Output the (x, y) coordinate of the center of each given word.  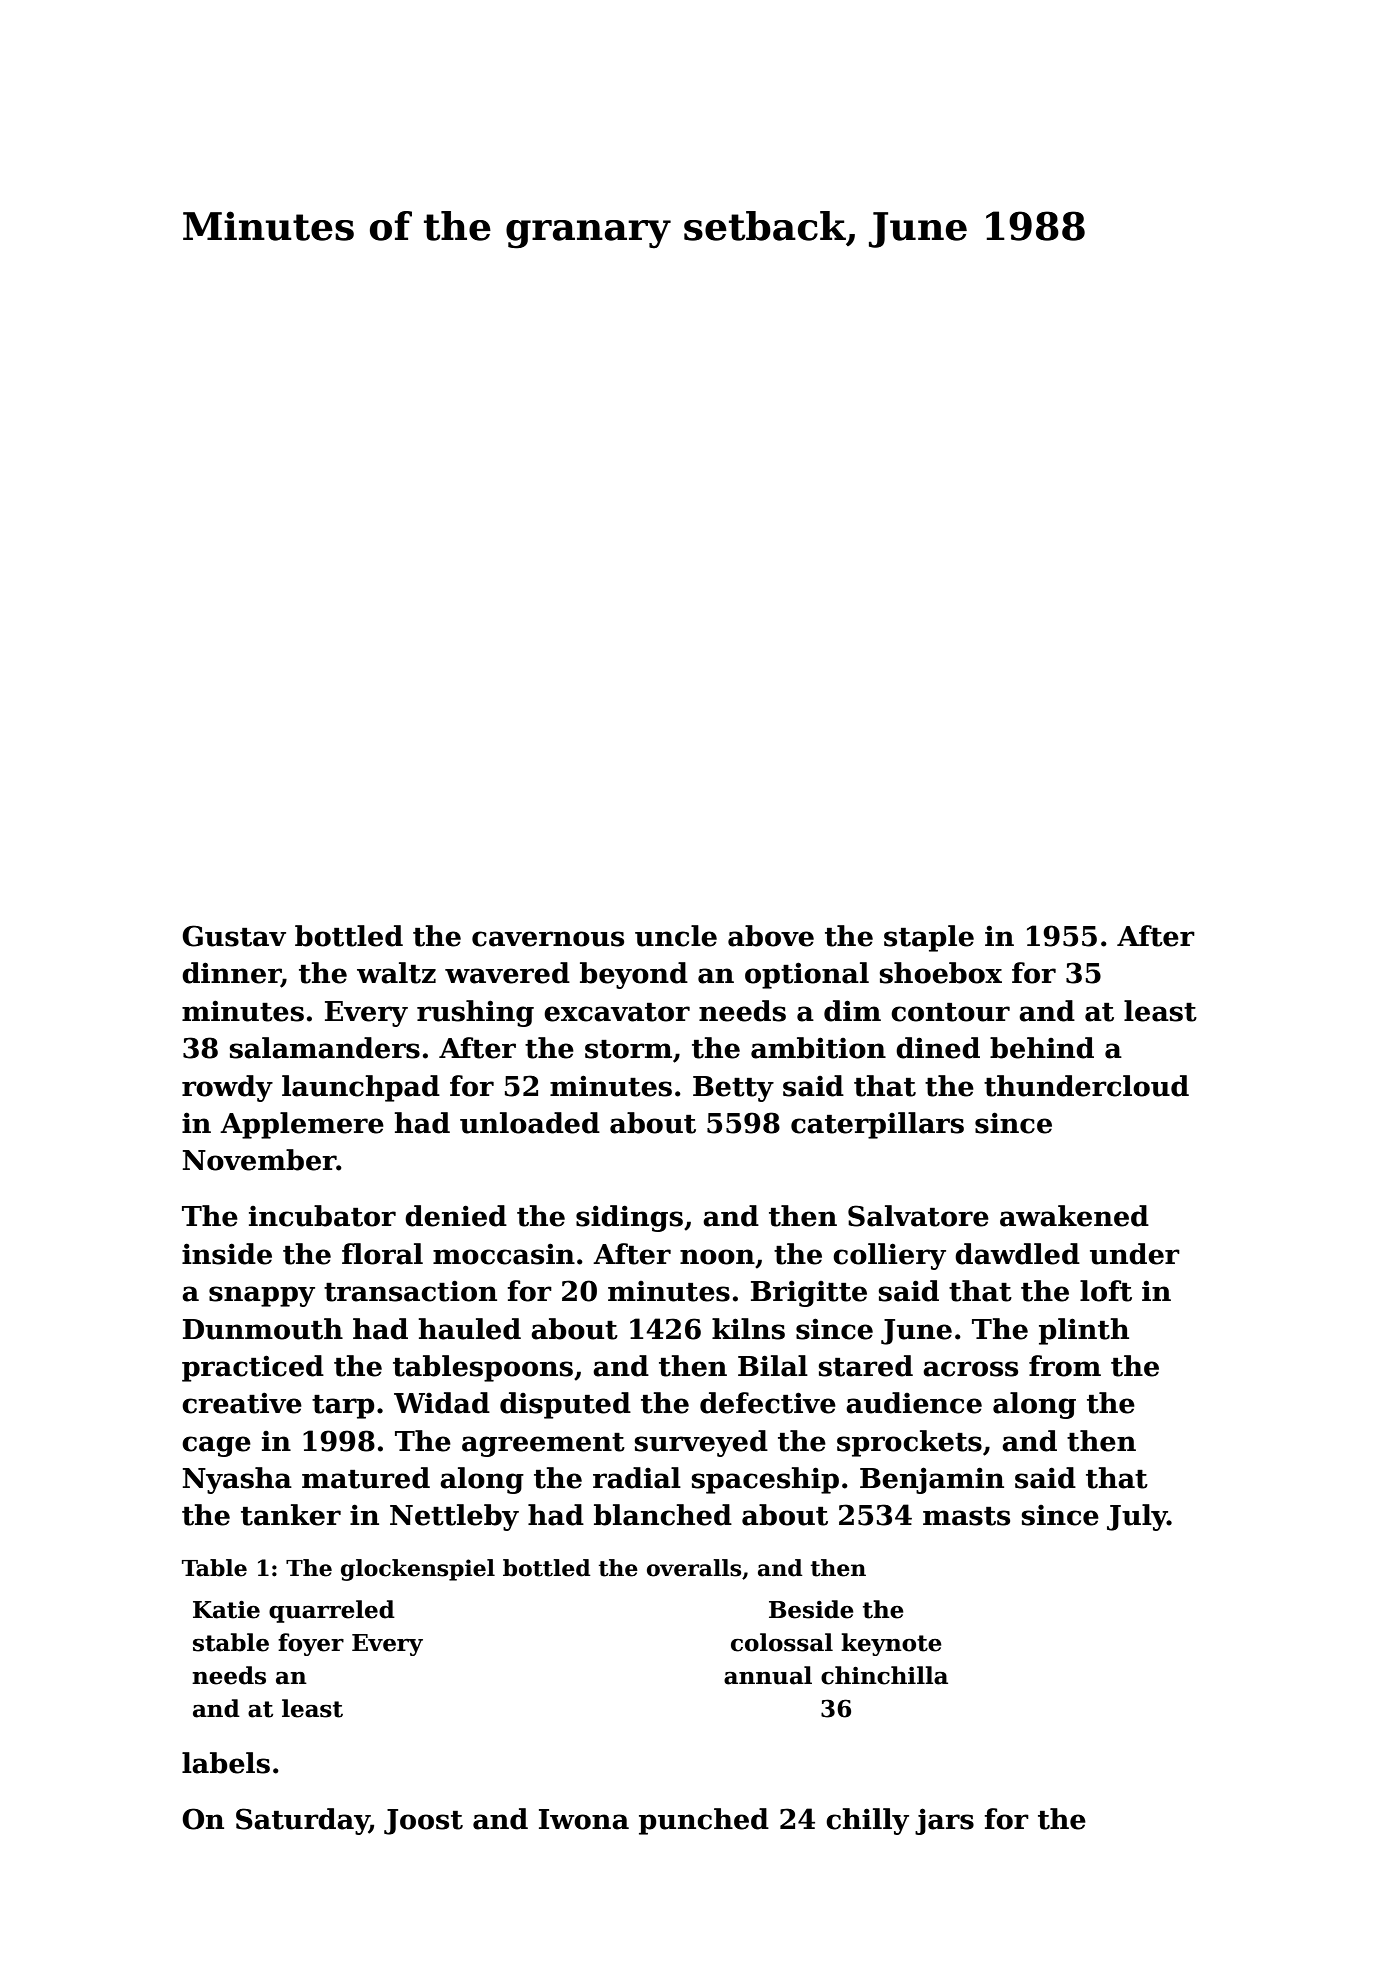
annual (768, 1675)
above (771, 936)
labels (226, 1763)
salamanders (325, 1048)
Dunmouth (263, 1329)
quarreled (332, 1611)
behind (1042, 1048)
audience (914, 1403)
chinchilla (884, 1675)
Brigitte (809, 1293)
